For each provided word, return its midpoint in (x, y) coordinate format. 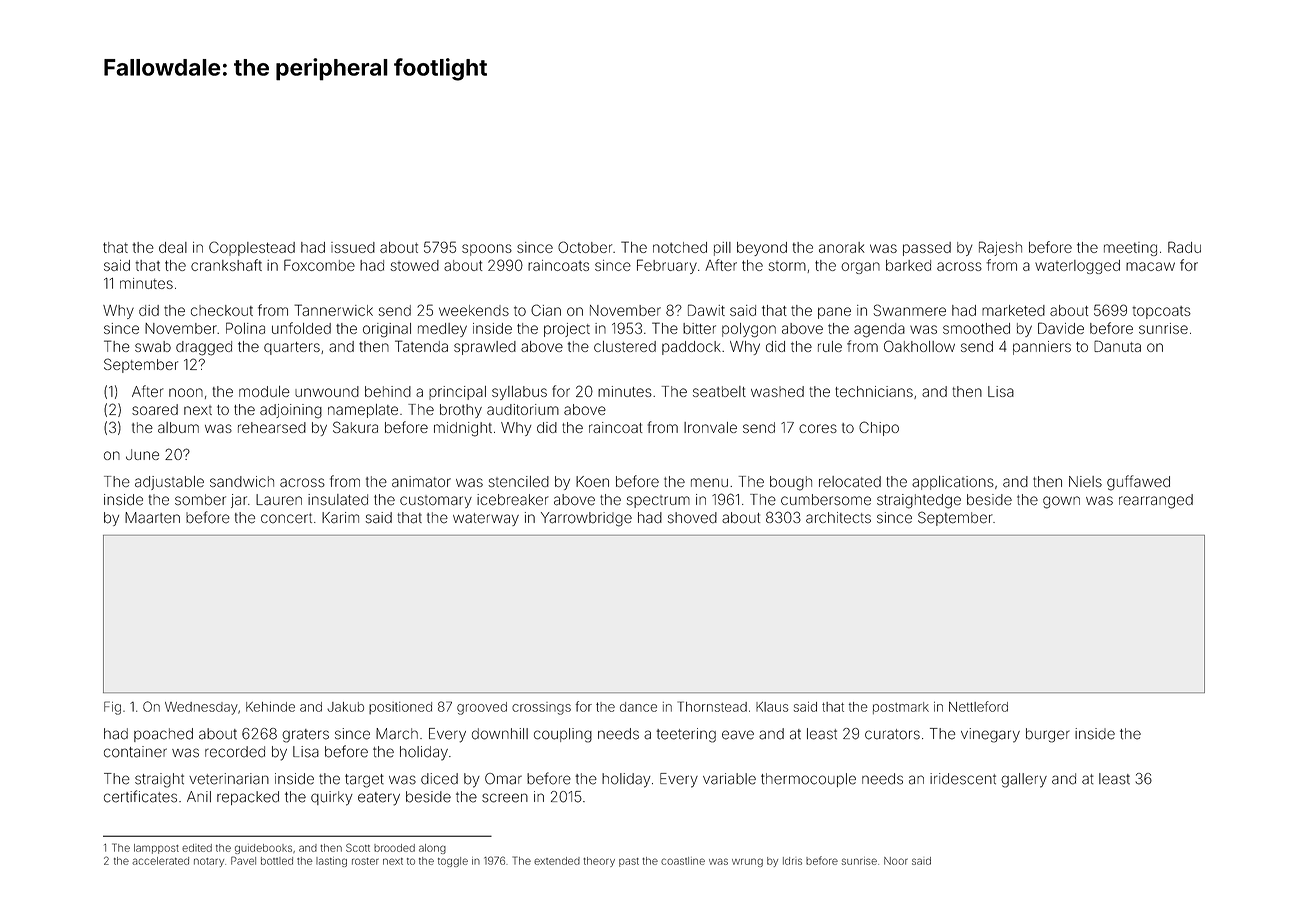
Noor (896, 861)
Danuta (1117, 346)
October (585, 247)
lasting (331, 862)
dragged (204, 348)
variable (729, 779)
